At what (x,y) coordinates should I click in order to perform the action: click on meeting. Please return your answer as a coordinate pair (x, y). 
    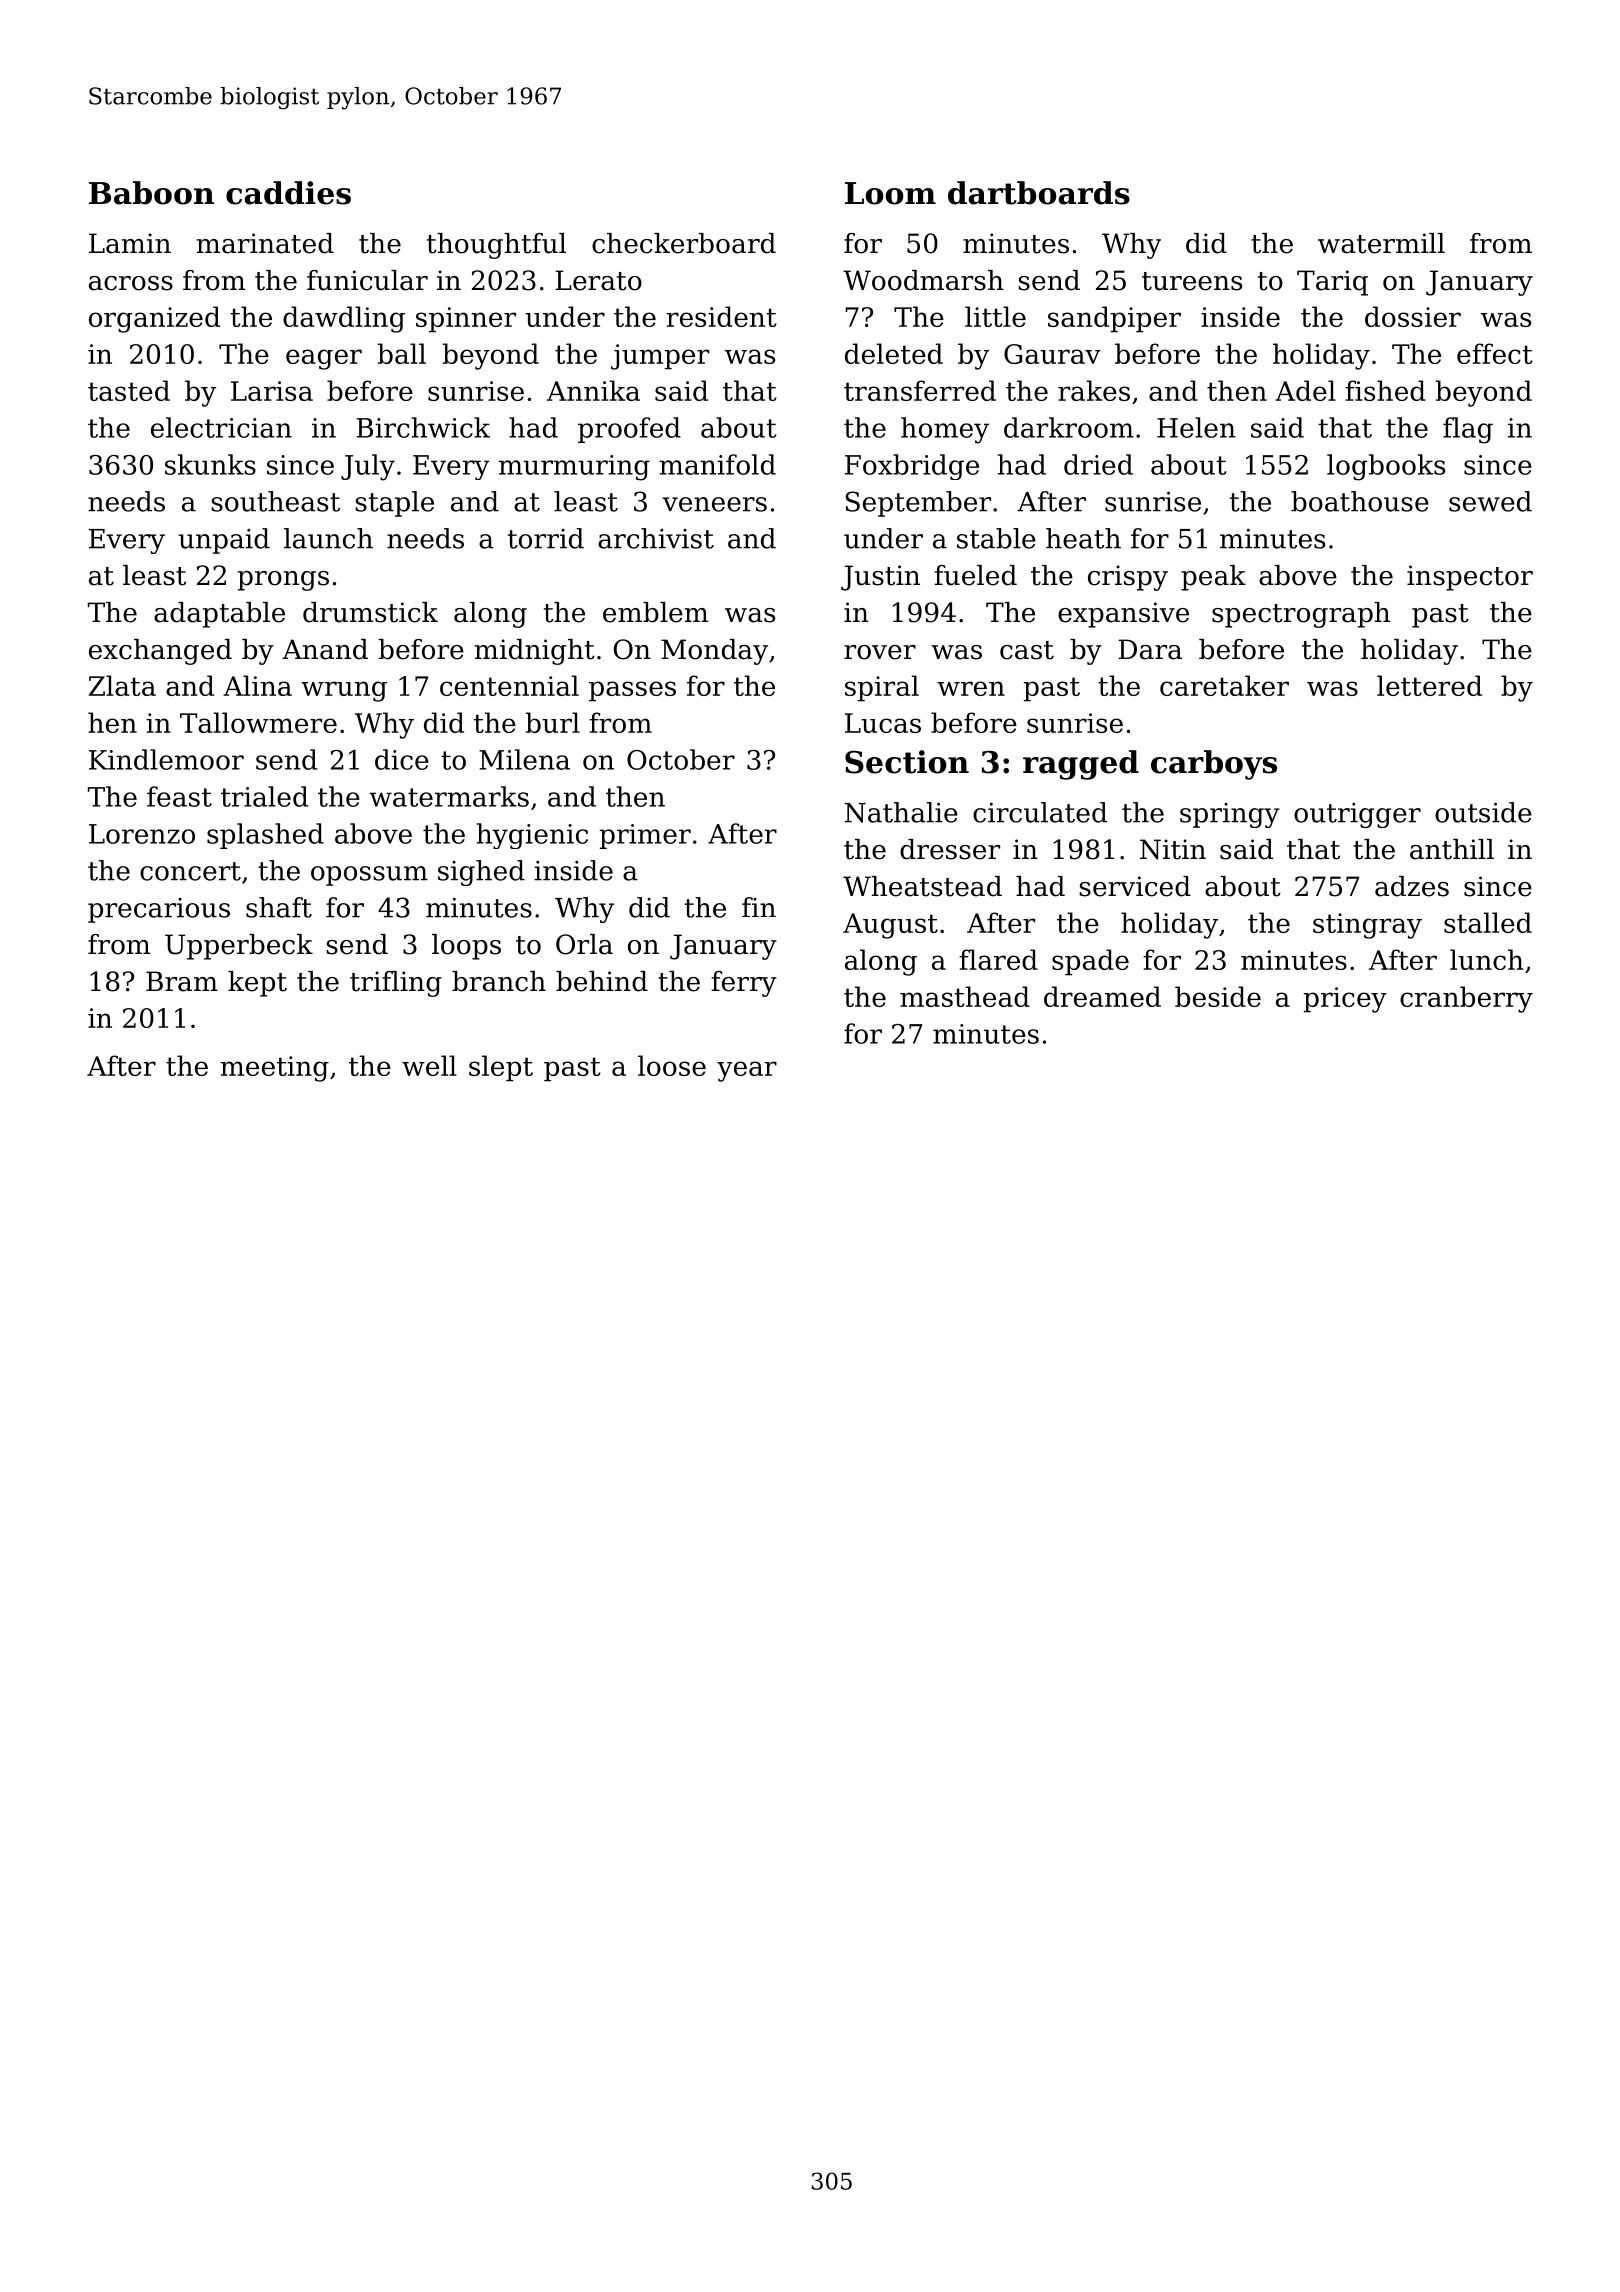
    Looking at the image, I should click on (274, 1069).
